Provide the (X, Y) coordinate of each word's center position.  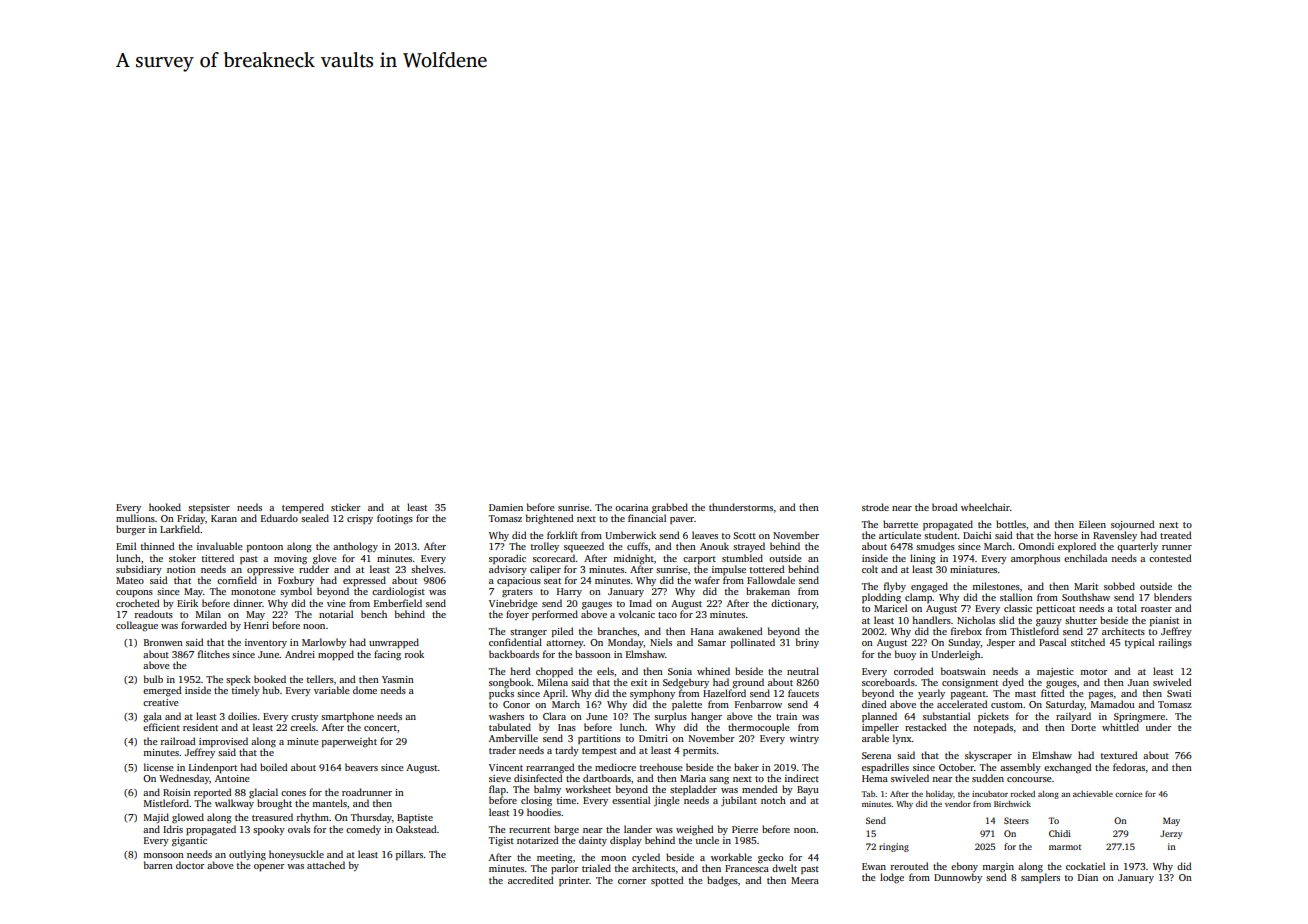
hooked (165, 507)
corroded (914, 671)
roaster (1156, 609)
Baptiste (415, 818)
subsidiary (139, 570)
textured (1119, 755)
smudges (935, 547)
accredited (531, 880)
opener (269, 867)
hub (271, 690)
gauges (597, 606)
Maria (693, 778)
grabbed (670, 508)
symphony (652, 694)
